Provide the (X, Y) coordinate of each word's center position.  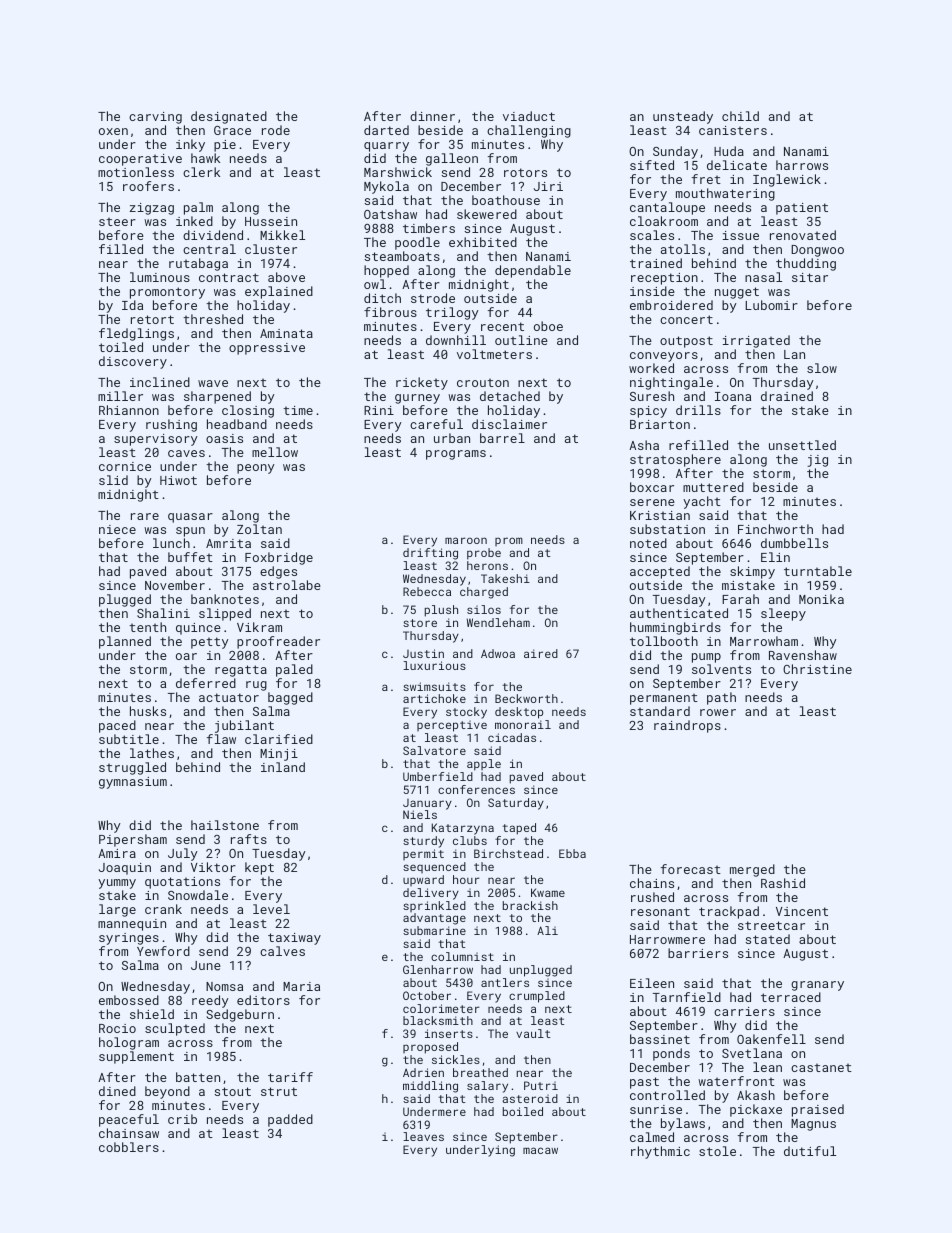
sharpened (217, 397)
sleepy (783, 614)
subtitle (129, 739)
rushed (652, 897)
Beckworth (526, 698)
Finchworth (775, 529)
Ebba (572, 853)
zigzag (152, 209)
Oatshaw (390, 214)
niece (117, 529)
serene (652, 502)
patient (802, 209)
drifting (430, 554)
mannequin (132, 925)
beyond (167, 1092)
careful (436, 424)
